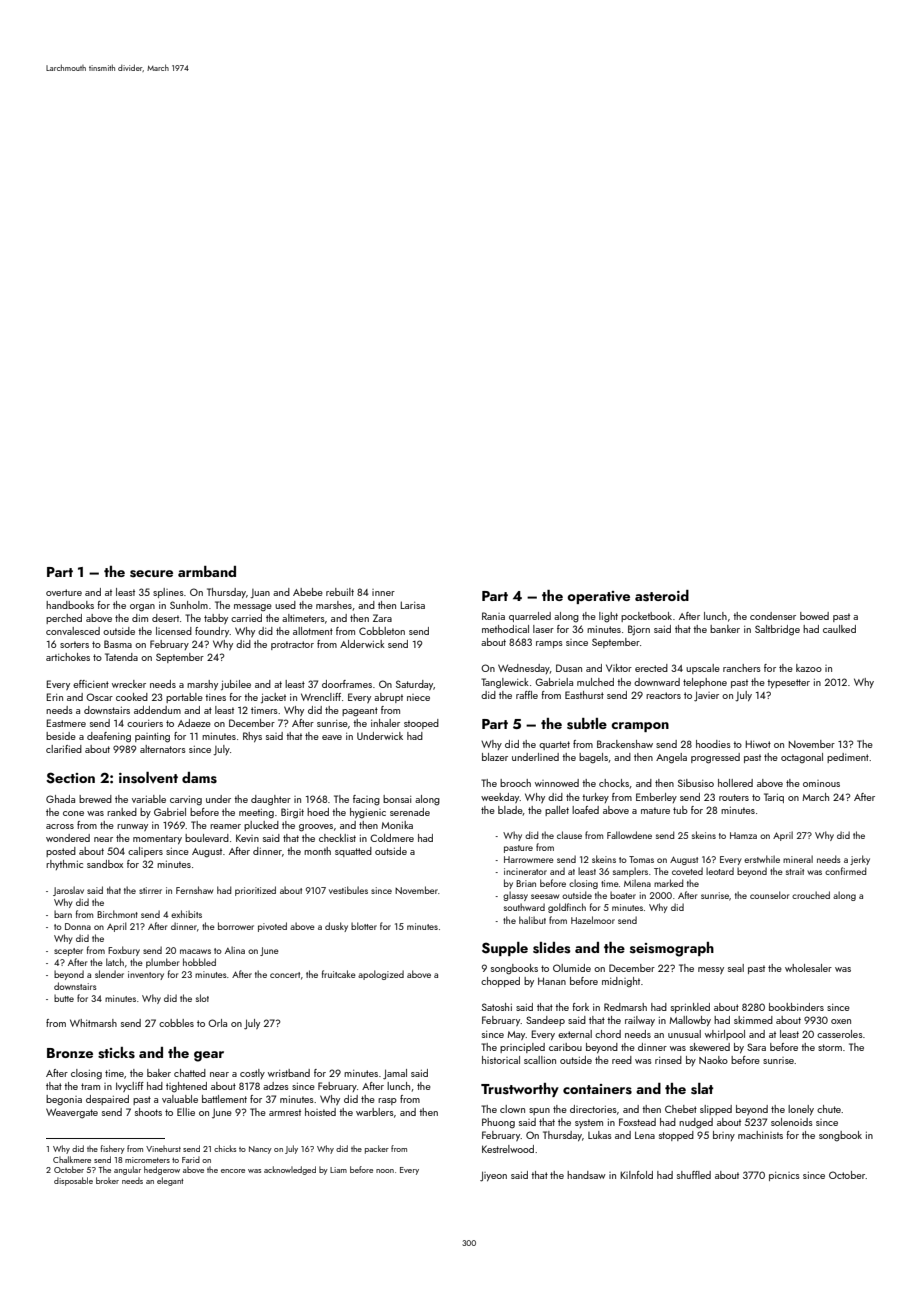  I want to click on secure, so click(151, 574).
